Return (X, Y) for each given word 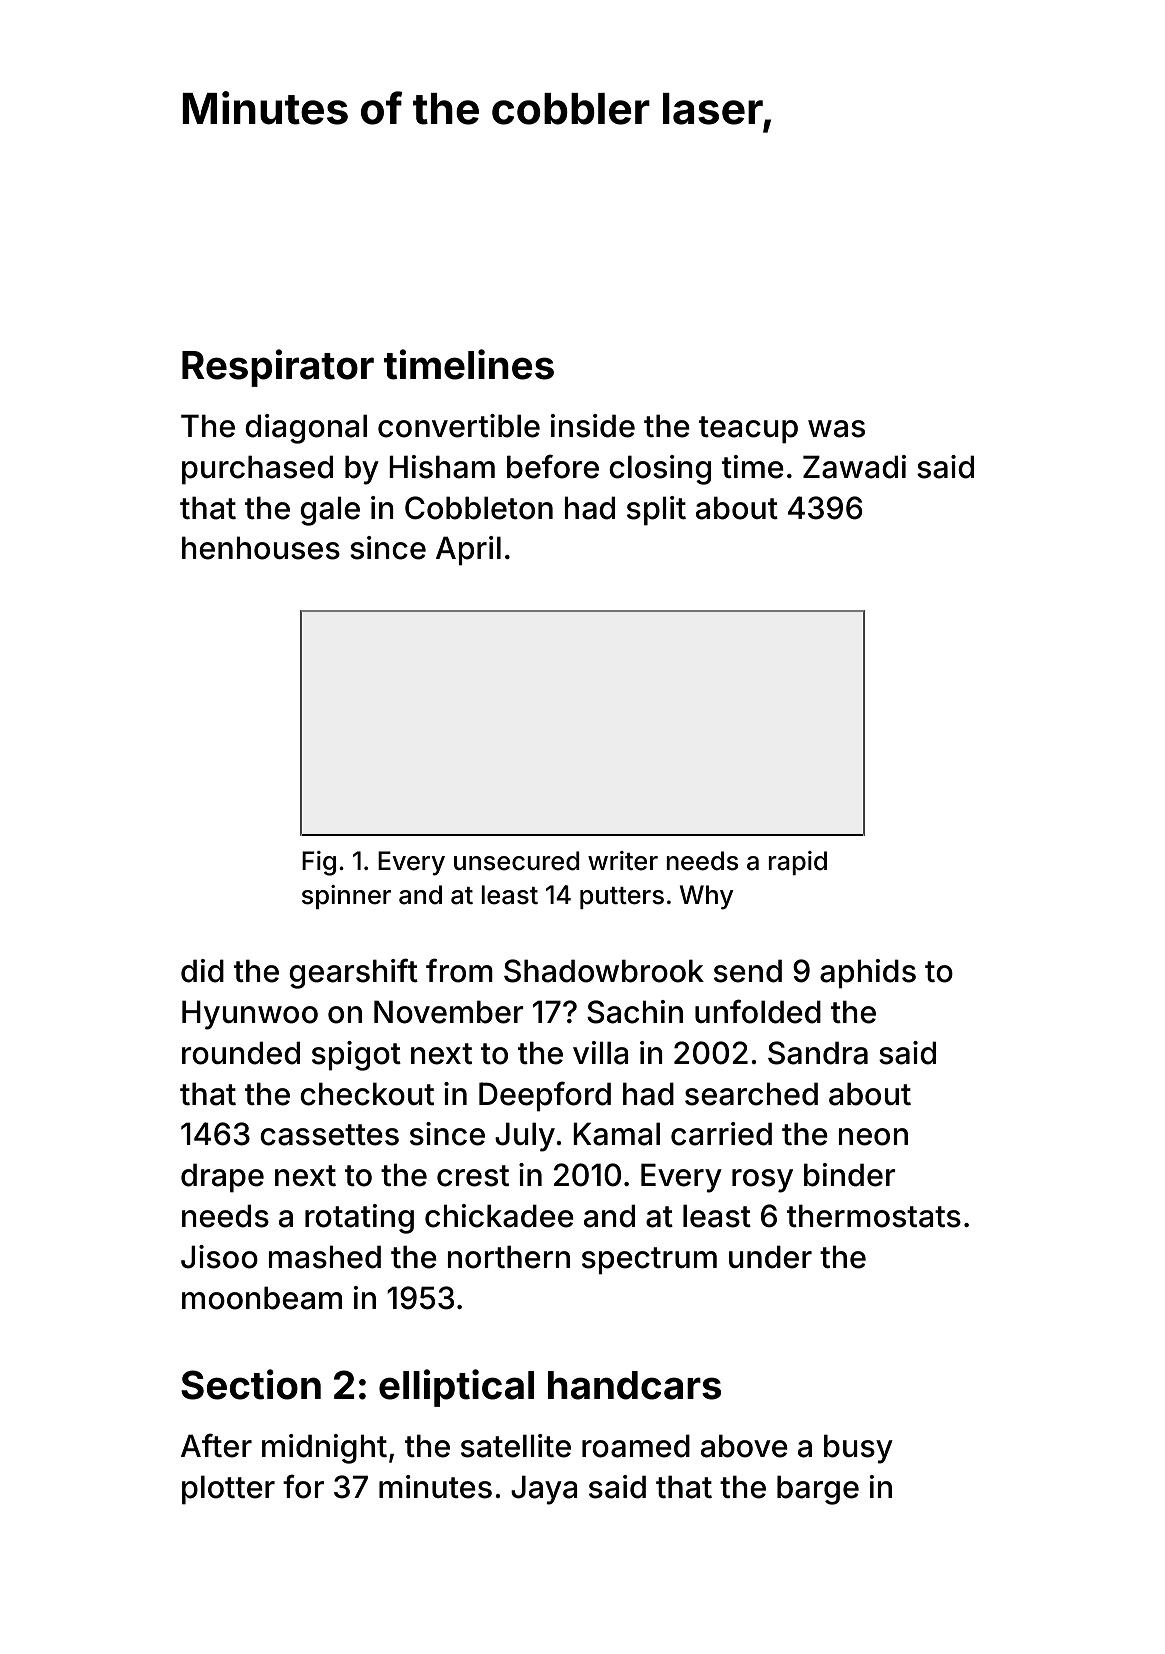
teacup (748, 430)
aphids (868, 974)
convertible (459, 426)
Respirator (278, 368)
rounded (241, 1053)
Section (251, 1384)
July (525, 1137)
